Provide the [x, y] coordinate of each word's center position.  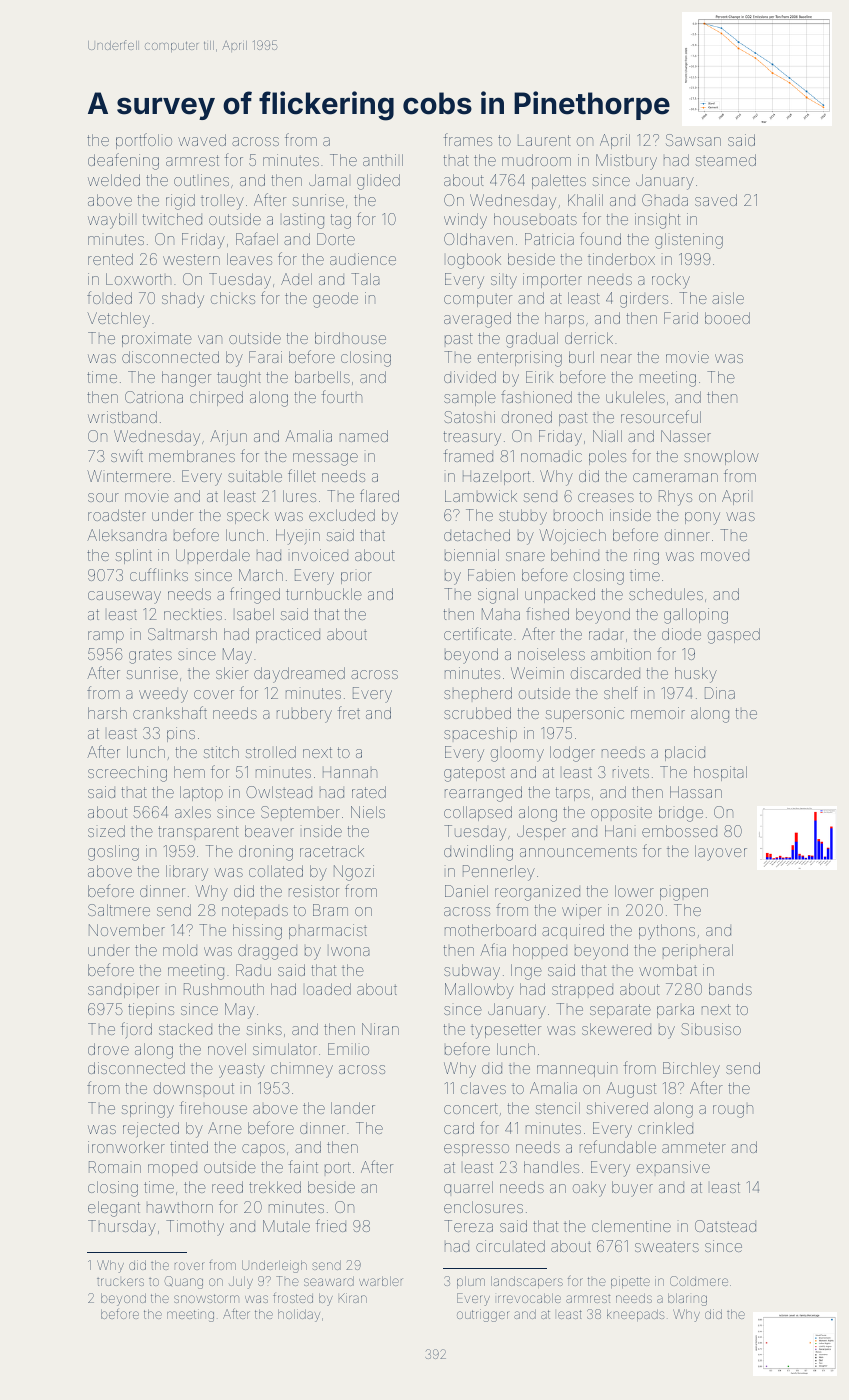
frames [468, 139]
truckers [120, 1282]
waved [202, 140]
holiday [299, 1315]
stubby [523, 517]
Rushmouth [224, 989]
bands [730, 989]
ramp [106, 637]
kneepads [635, 1315]
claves [483, 1088]
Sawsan [693, 140]
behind [575, 555]
